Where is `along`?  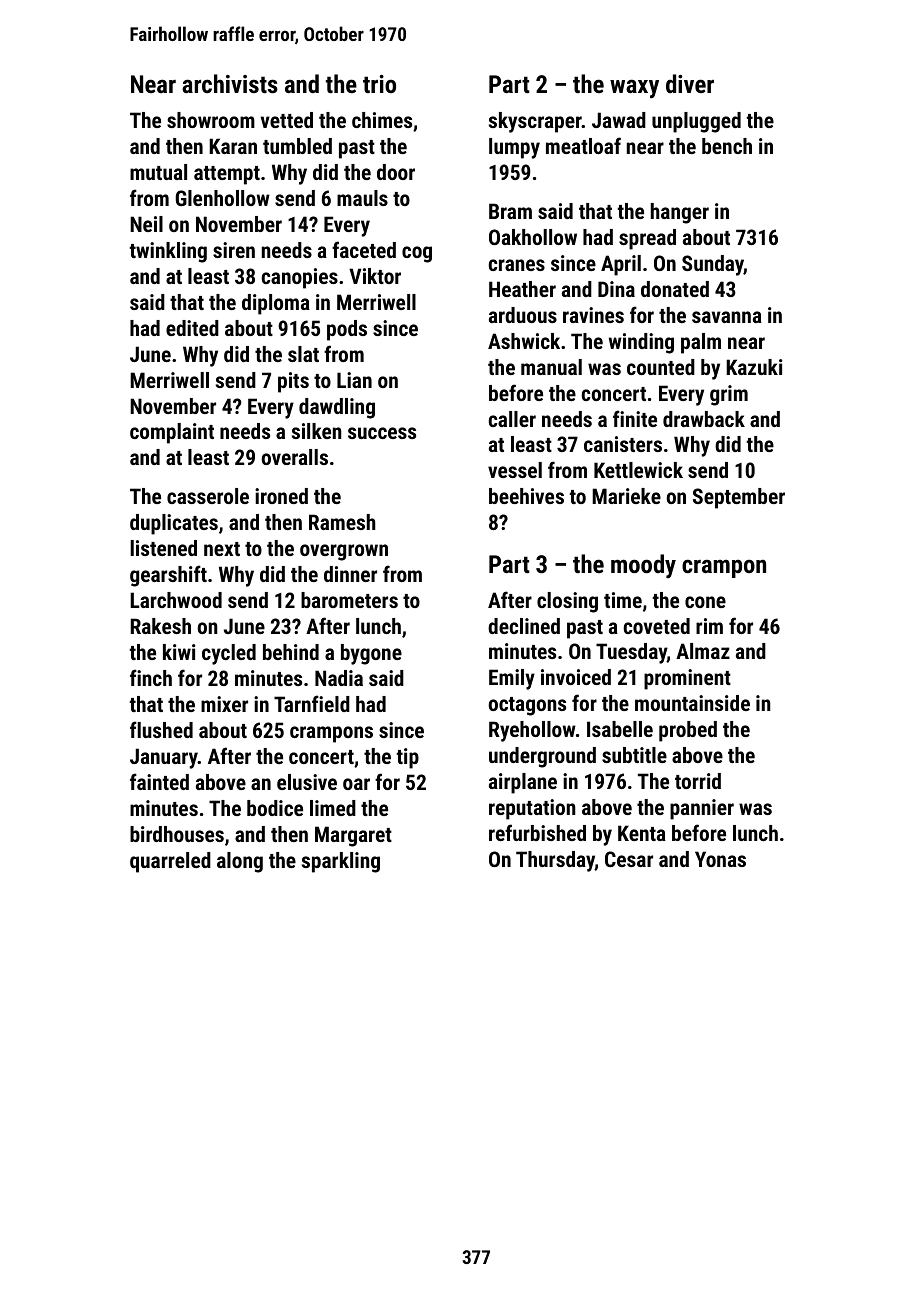
along is located at coordinates (240, 862).
